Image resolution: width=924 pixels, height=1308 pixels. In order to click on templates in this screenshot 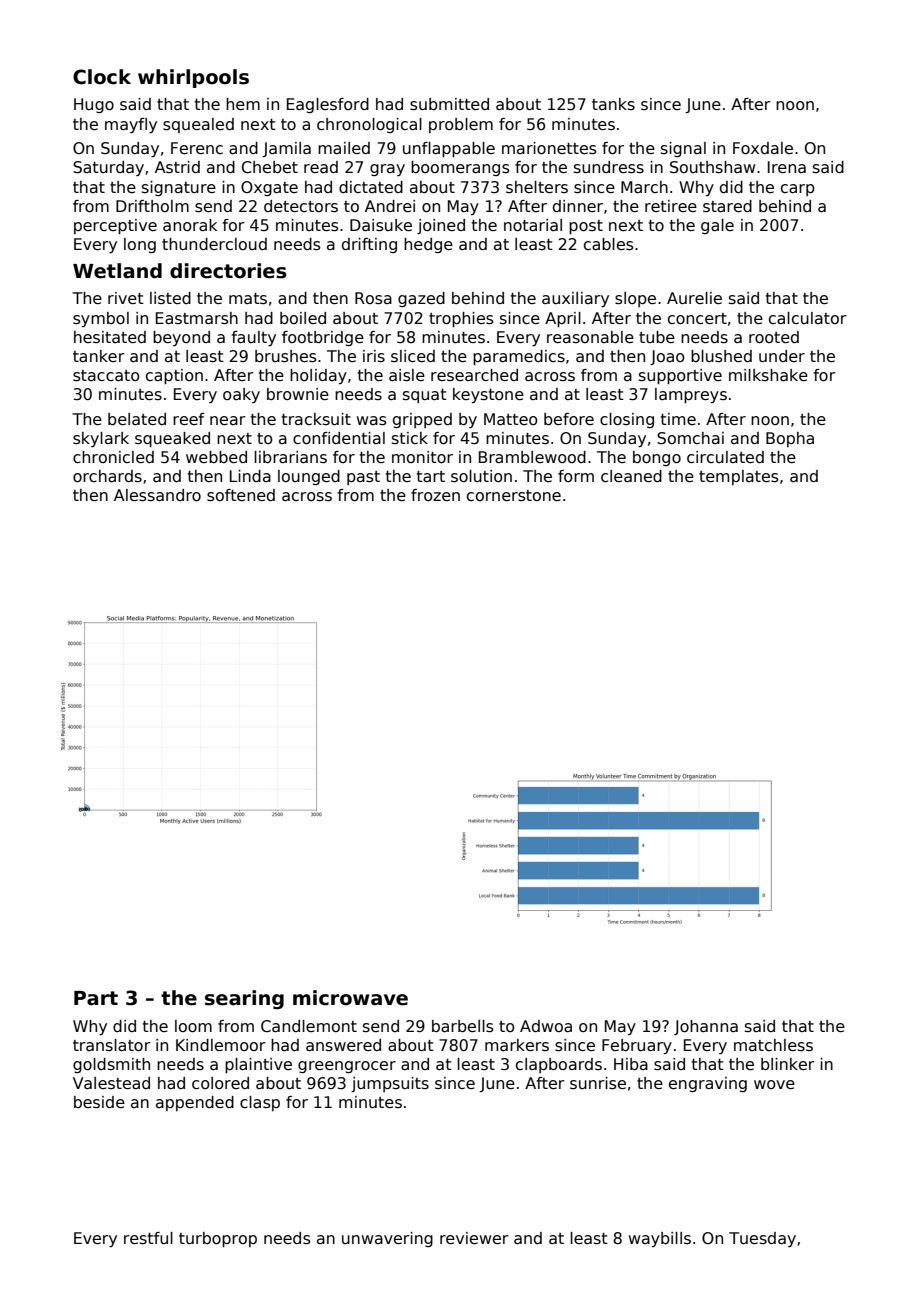, I will do `click(739, 477)`.
